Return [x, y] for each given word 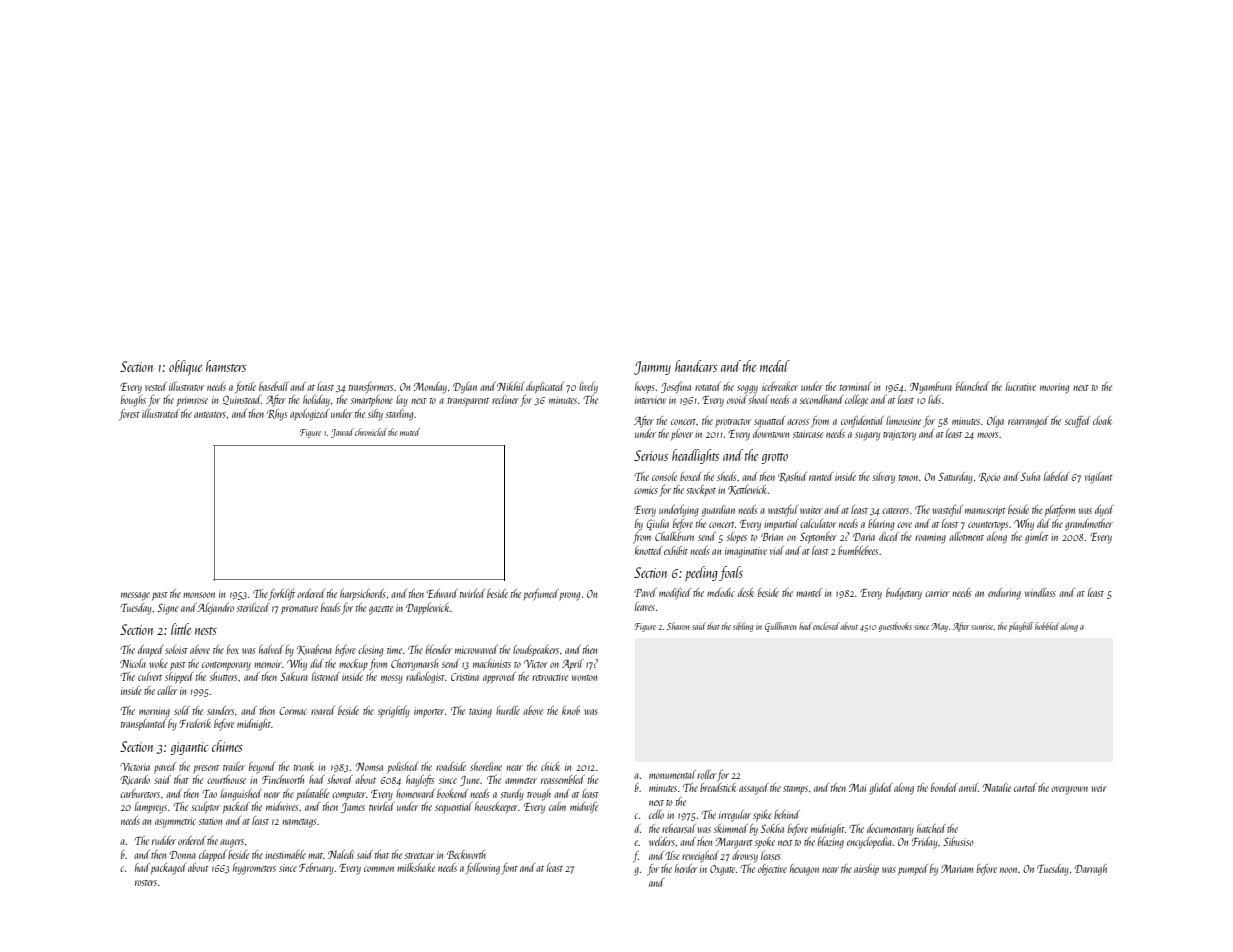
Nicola [133, 663]
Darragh [1091, 870]
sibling [743, 627]
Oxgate [722, 870]
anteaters [210, 415]
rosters [146, 883]
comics [646, 490]
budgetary [904, 594]
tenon [908, 478]
